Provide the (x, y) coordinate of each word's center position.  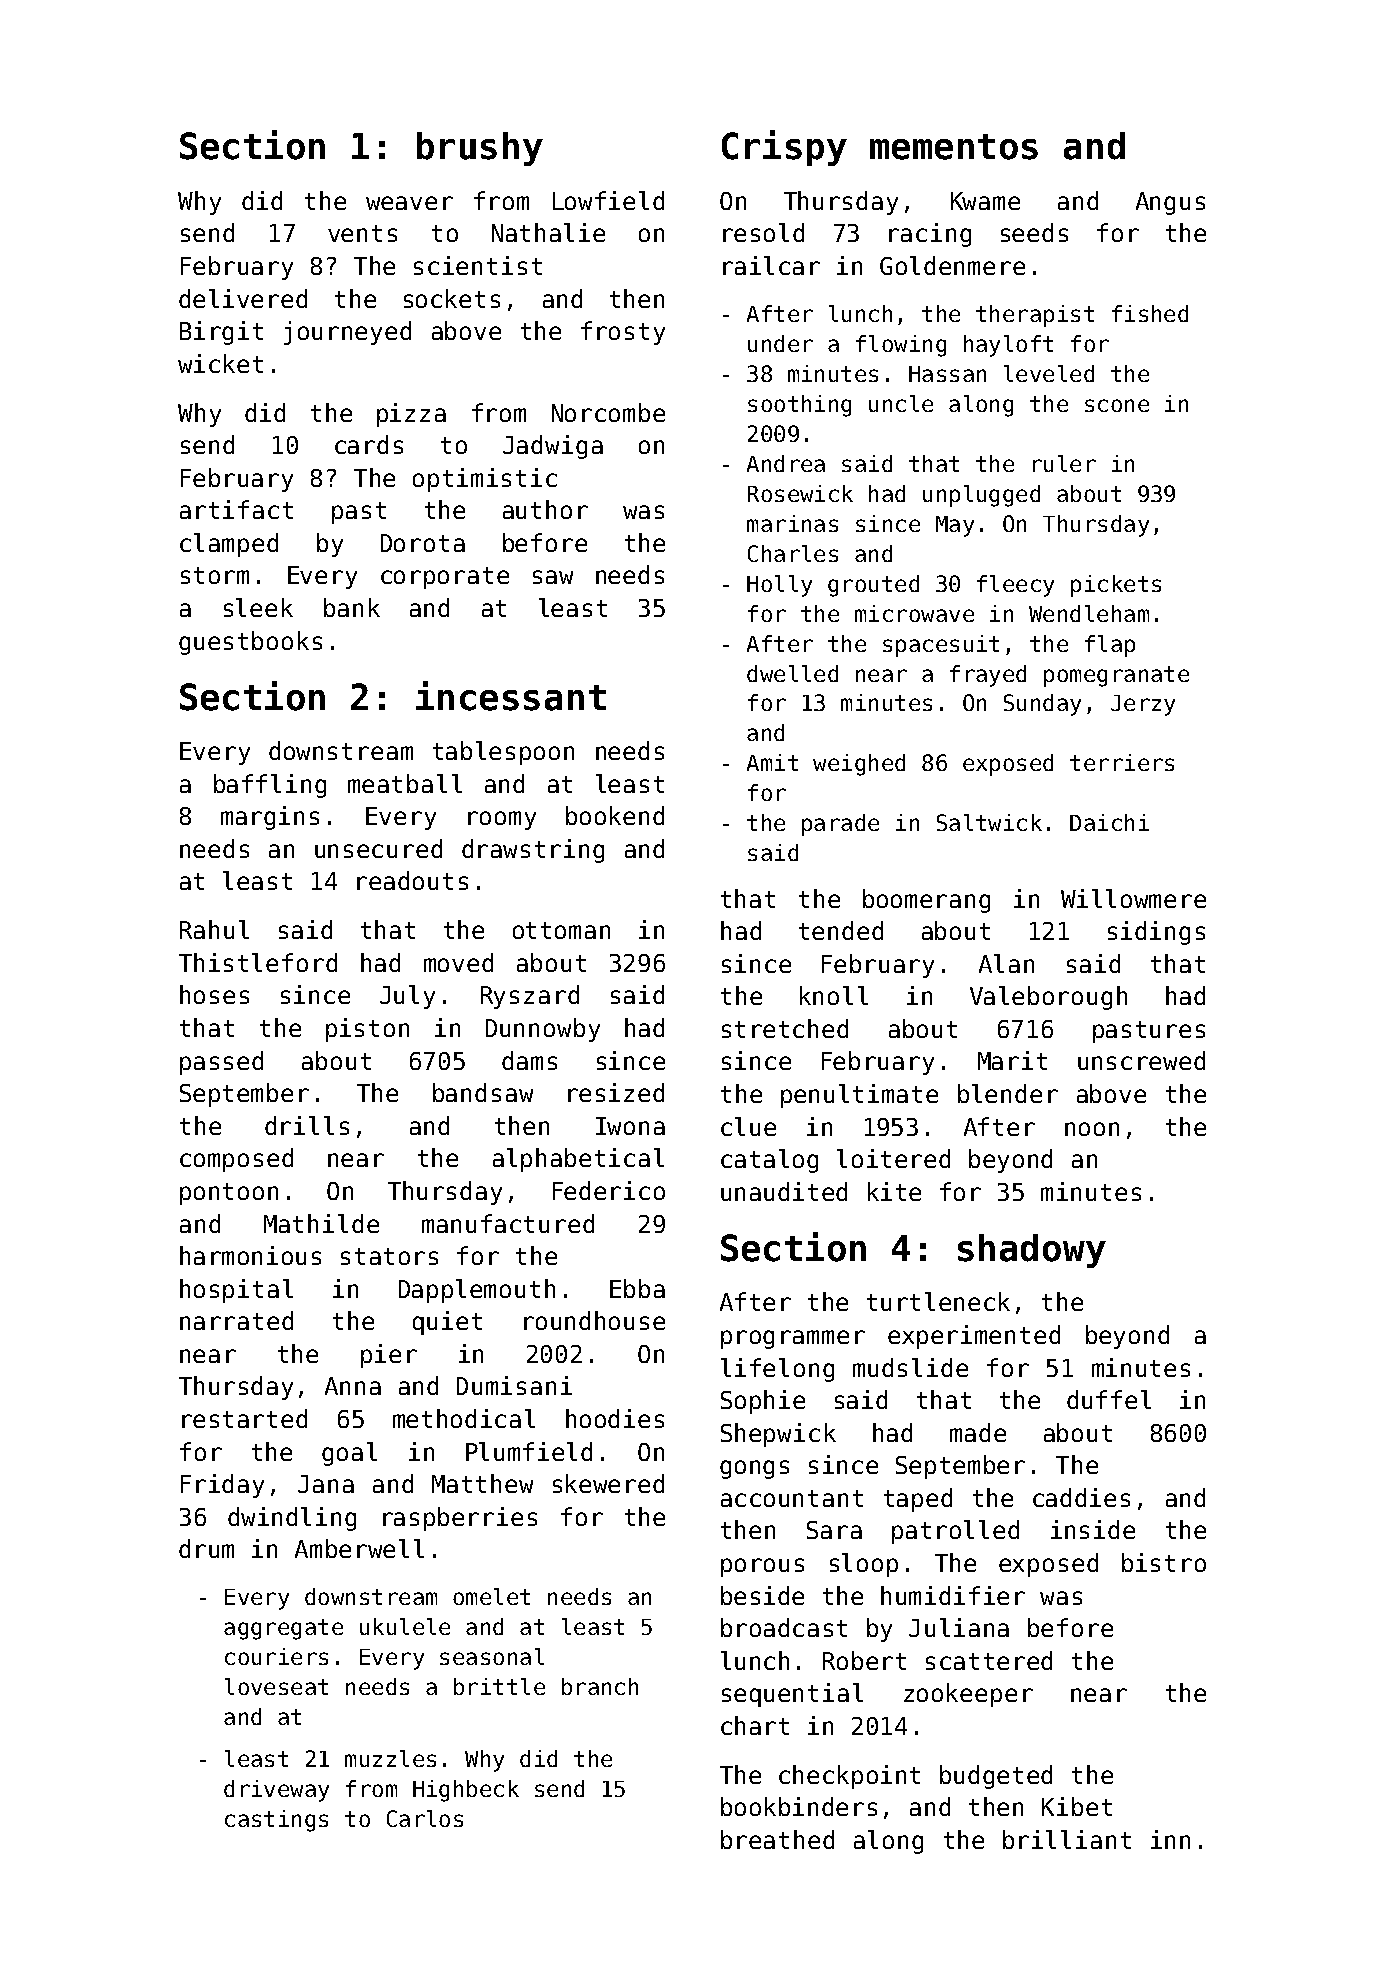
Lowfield (608, 200)
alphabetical (578, 1160)
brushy (480, 149)
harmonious (250, 1255)
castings (276, 1821)
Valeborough (1048, 998)
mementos (954, 147)
